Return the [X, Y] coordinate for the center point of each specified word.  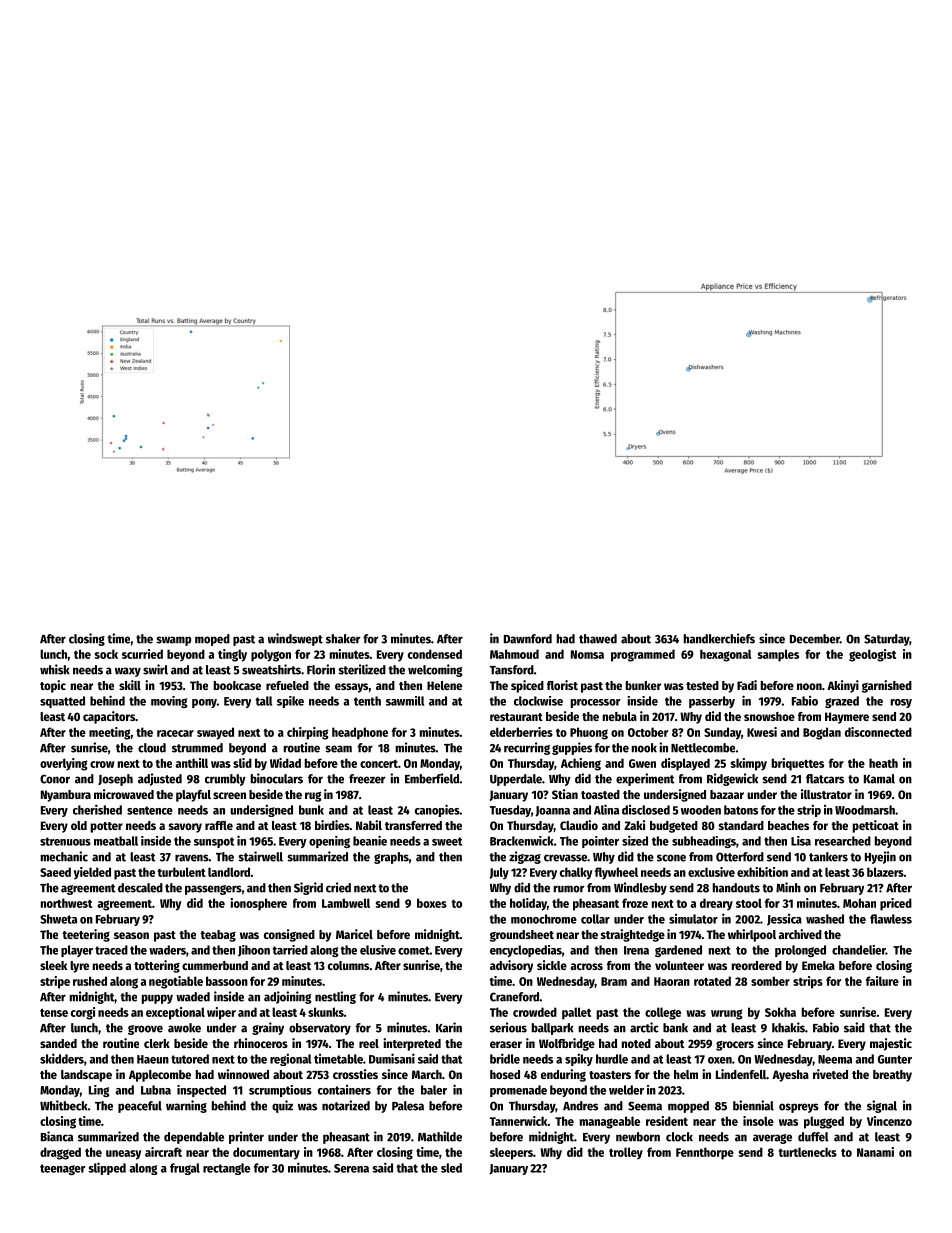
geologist [872, 655]
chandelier [859, 950]
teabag [218, 936]
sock [106, 654]
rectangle [226, 1169]
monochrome [544, 919]
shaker [343, 639]
